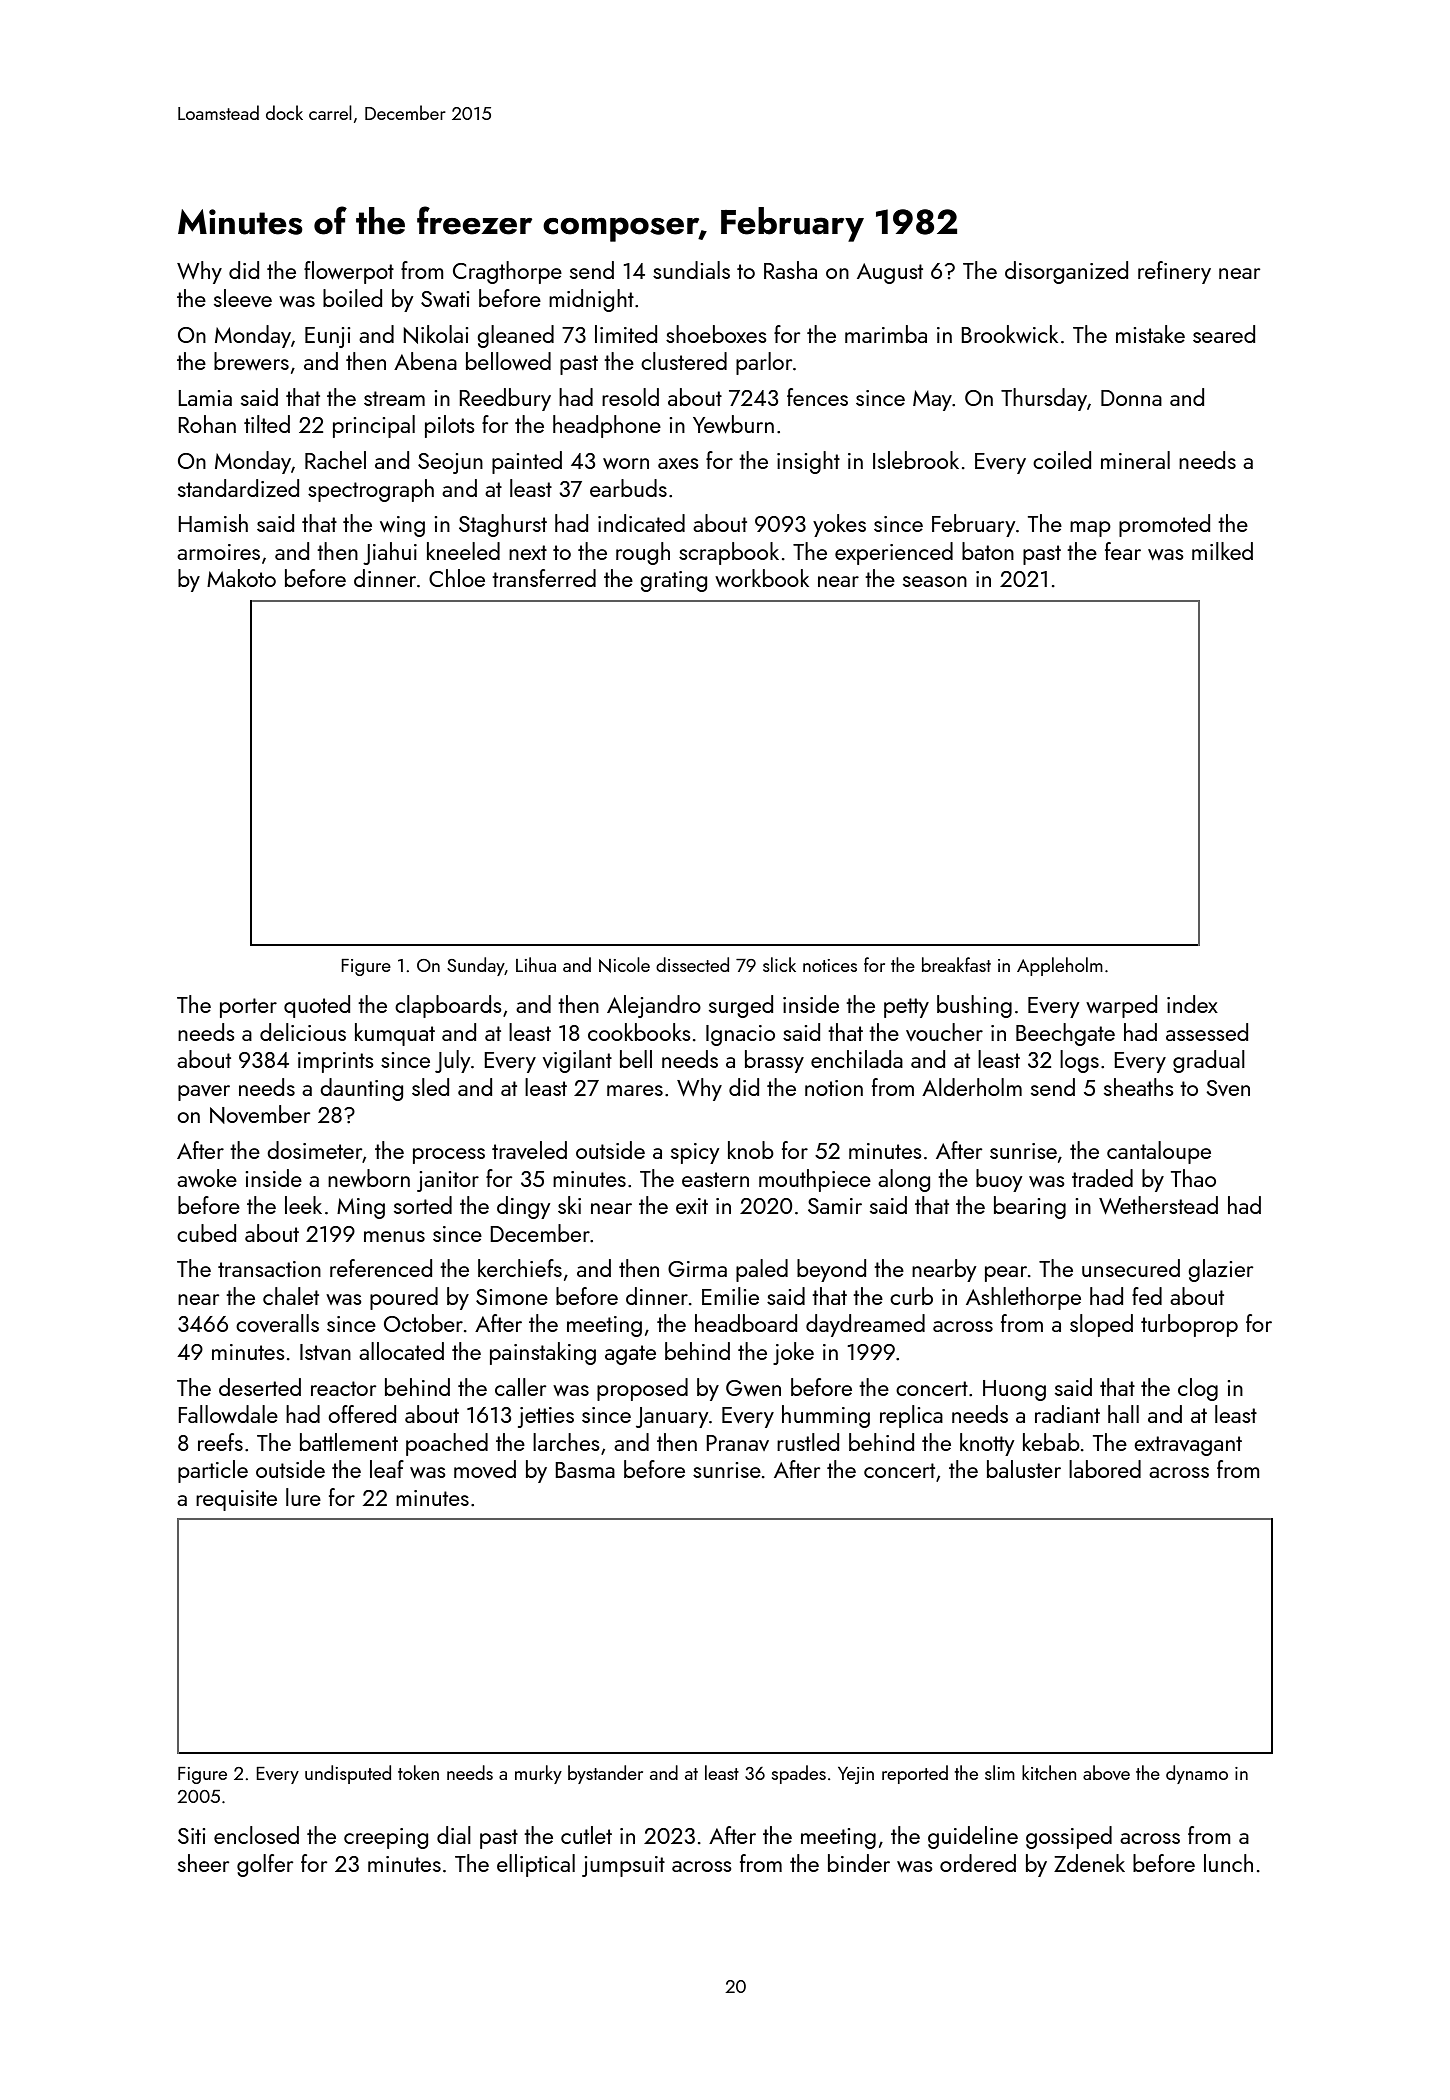 The image size is (1450, 2100). What do you see at coordinates (737, 1443) in the screenshot?
I see `Pranav` at bounding box center [737, 1443].
